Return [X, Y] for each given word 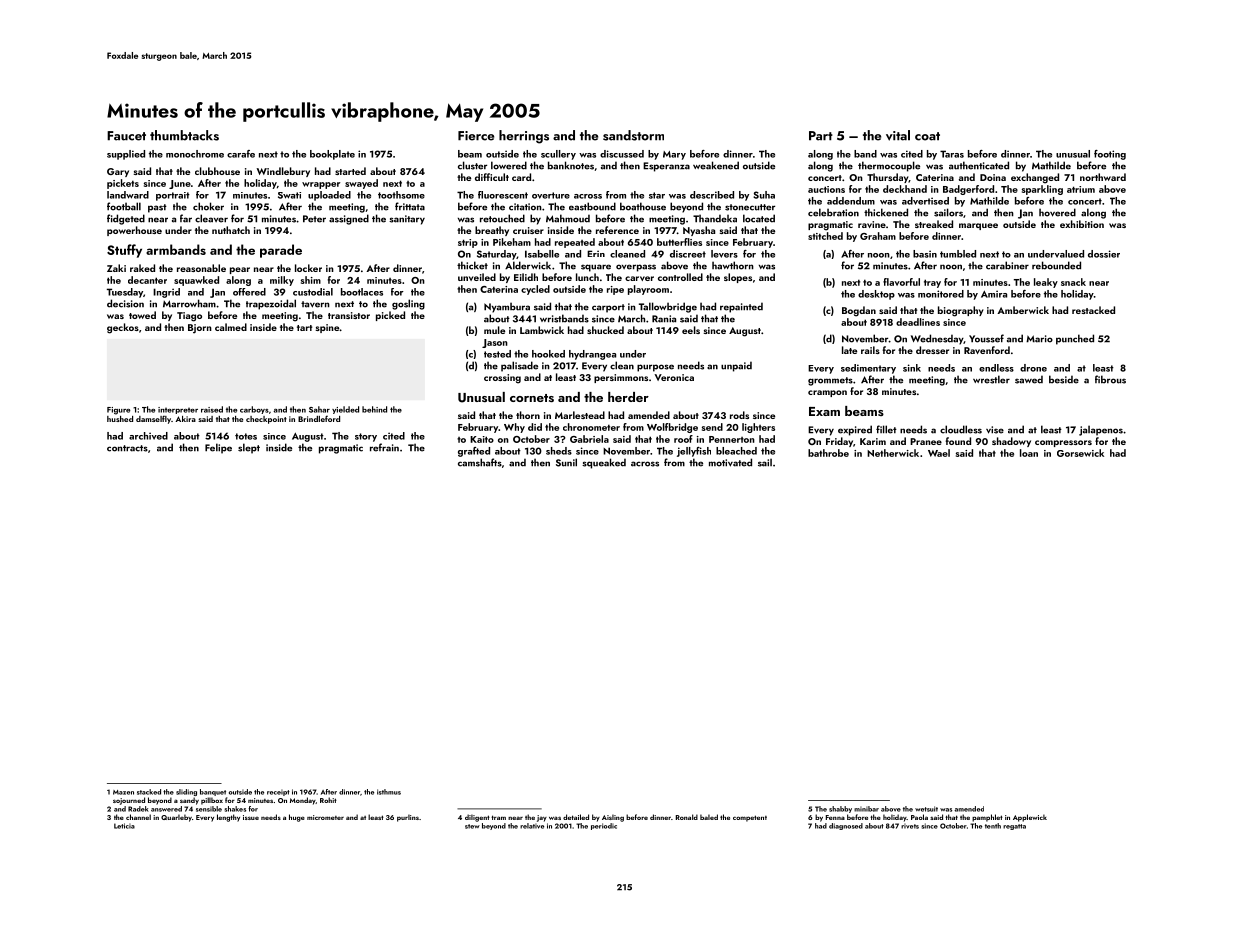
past [157, 208]
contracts [127, 448]
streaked [934, 224]
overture [551, 195]
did [535, 427]
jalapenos [1101, 430]
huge [297, 818]
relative [532, 826]
